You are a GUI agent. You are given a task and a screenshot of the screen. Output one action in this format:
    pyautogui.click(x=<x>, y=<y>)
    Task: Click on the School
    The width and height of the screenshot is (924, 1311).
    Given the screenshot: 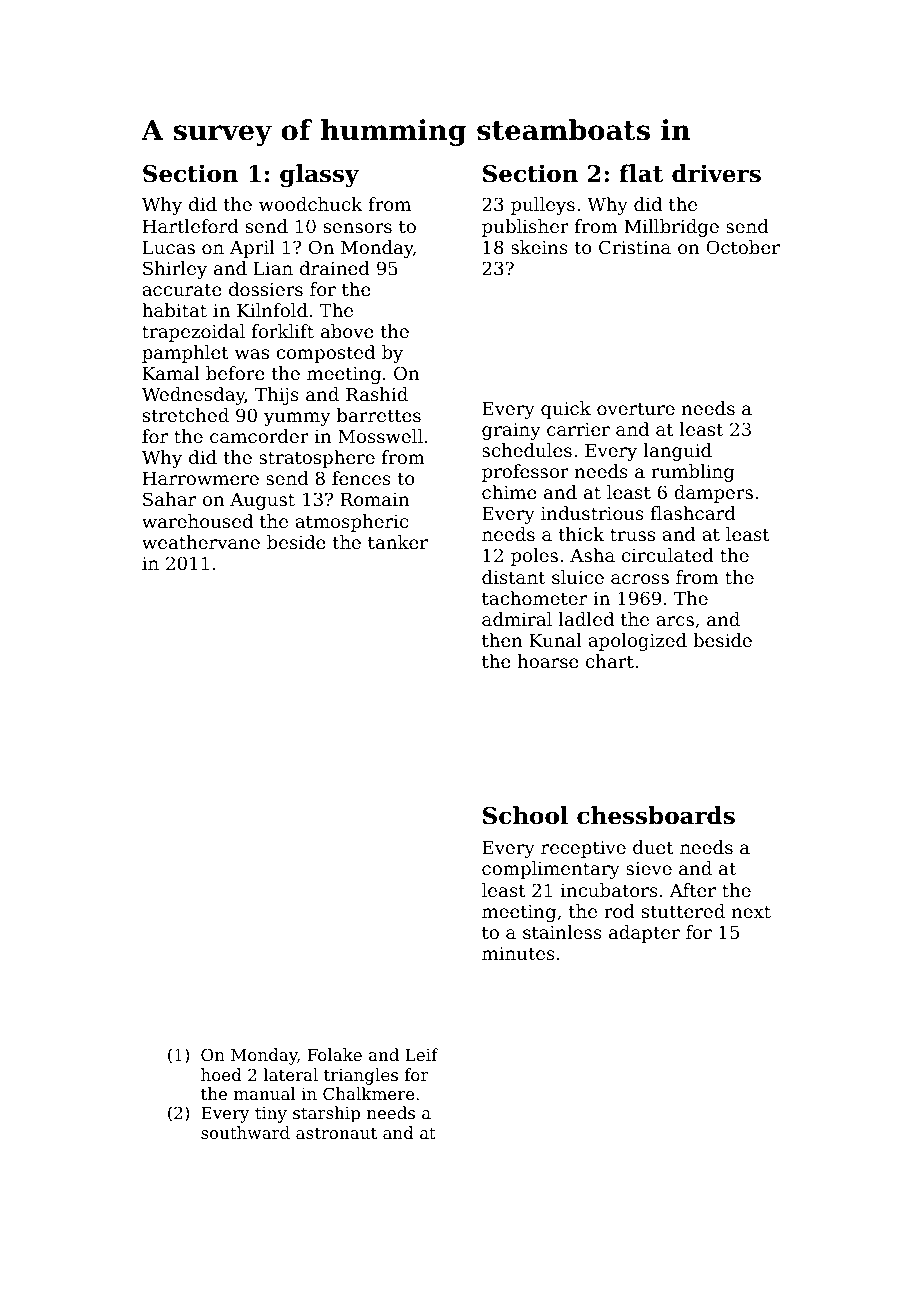 What is the action you would take?
    pyautogui.click(x=525, y=815)
